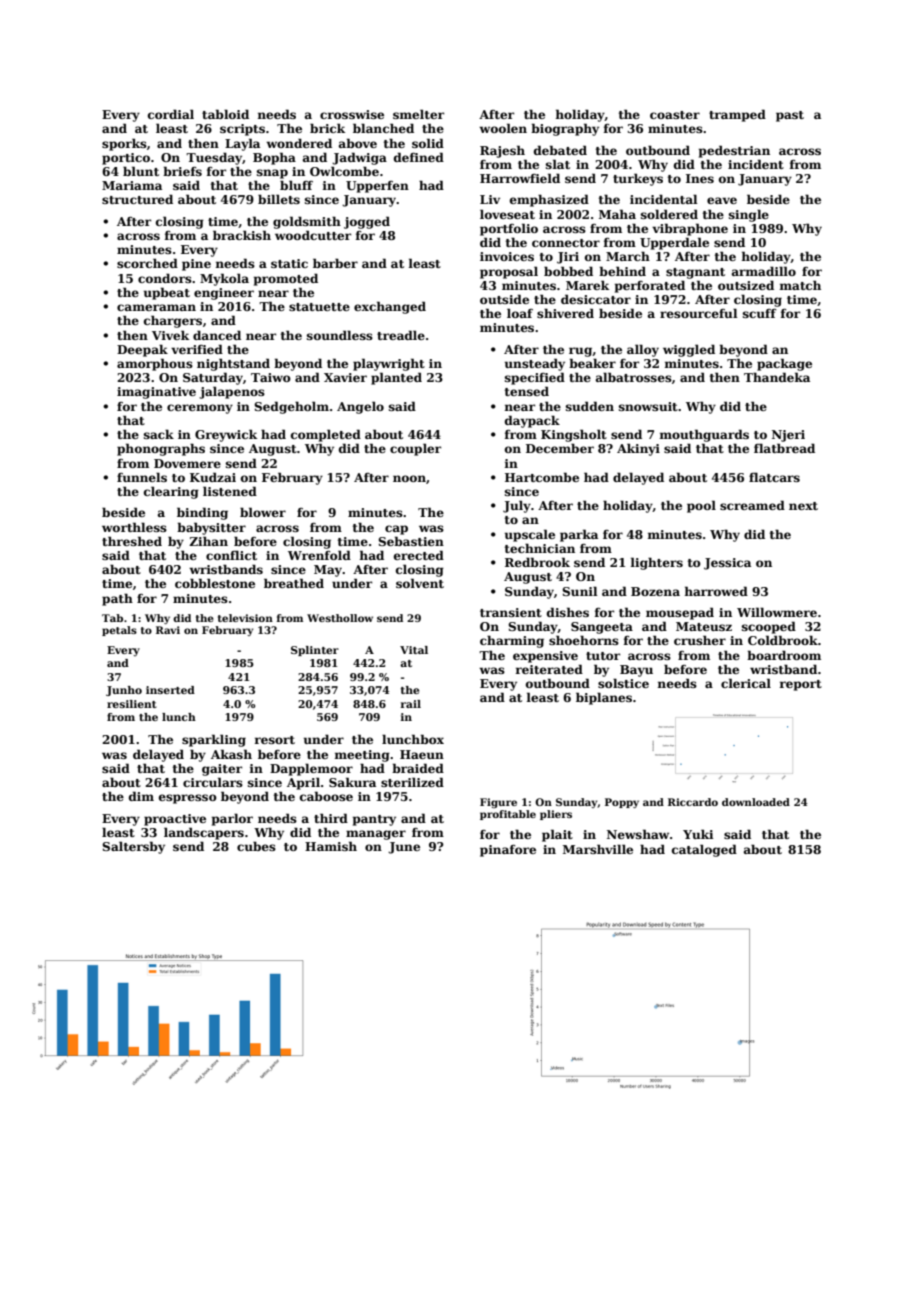 This image has height=1314, width=924. What do you see at coordinates (549, 669) in the image?
I see `reiterated` at bounding box center [549, 669].
